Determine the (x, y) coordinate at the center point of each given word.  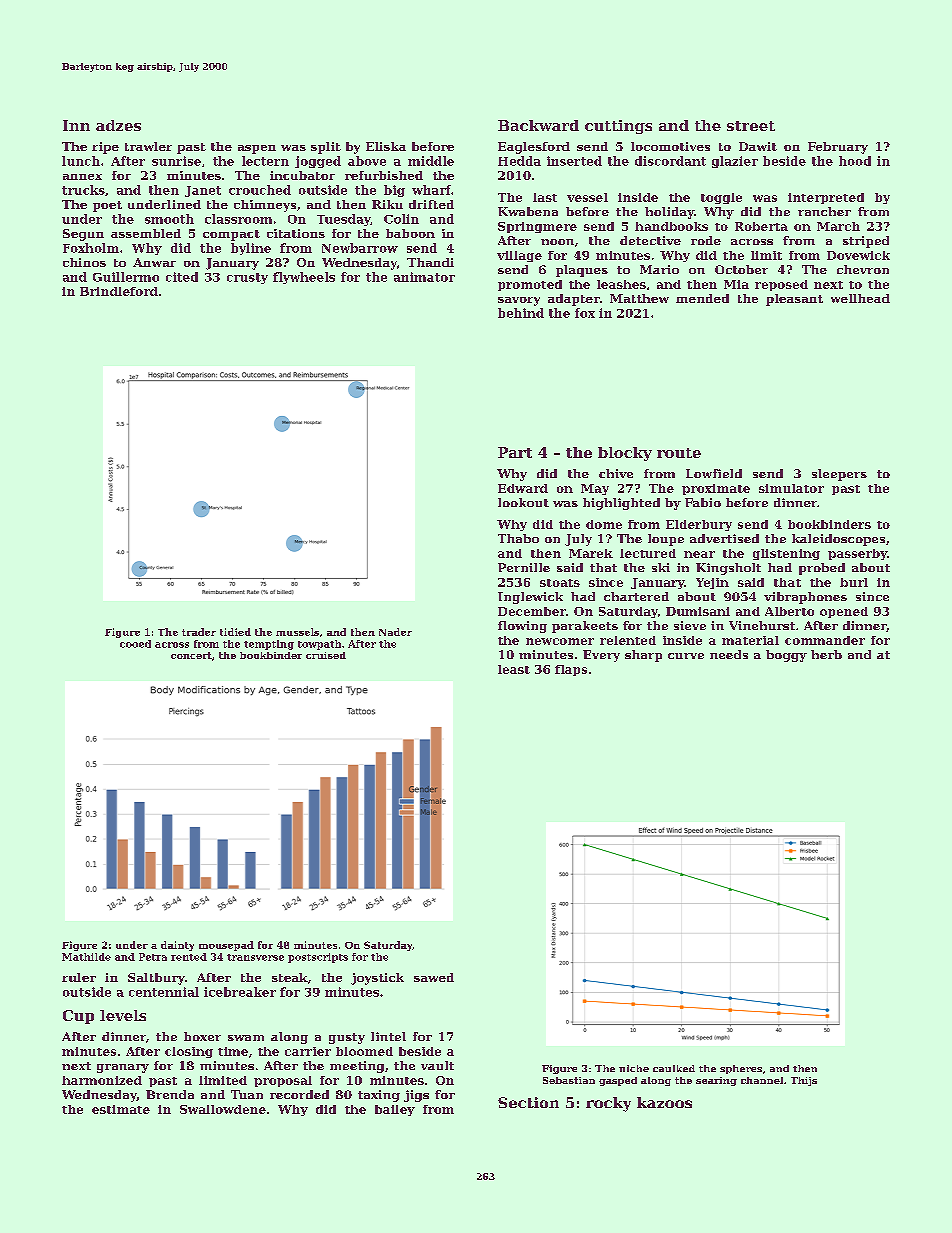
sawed (434, 977)
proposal (283, 1081)
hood (855, 161)
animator (424, 277)
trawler (148, 146)
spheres (741, 1069)
